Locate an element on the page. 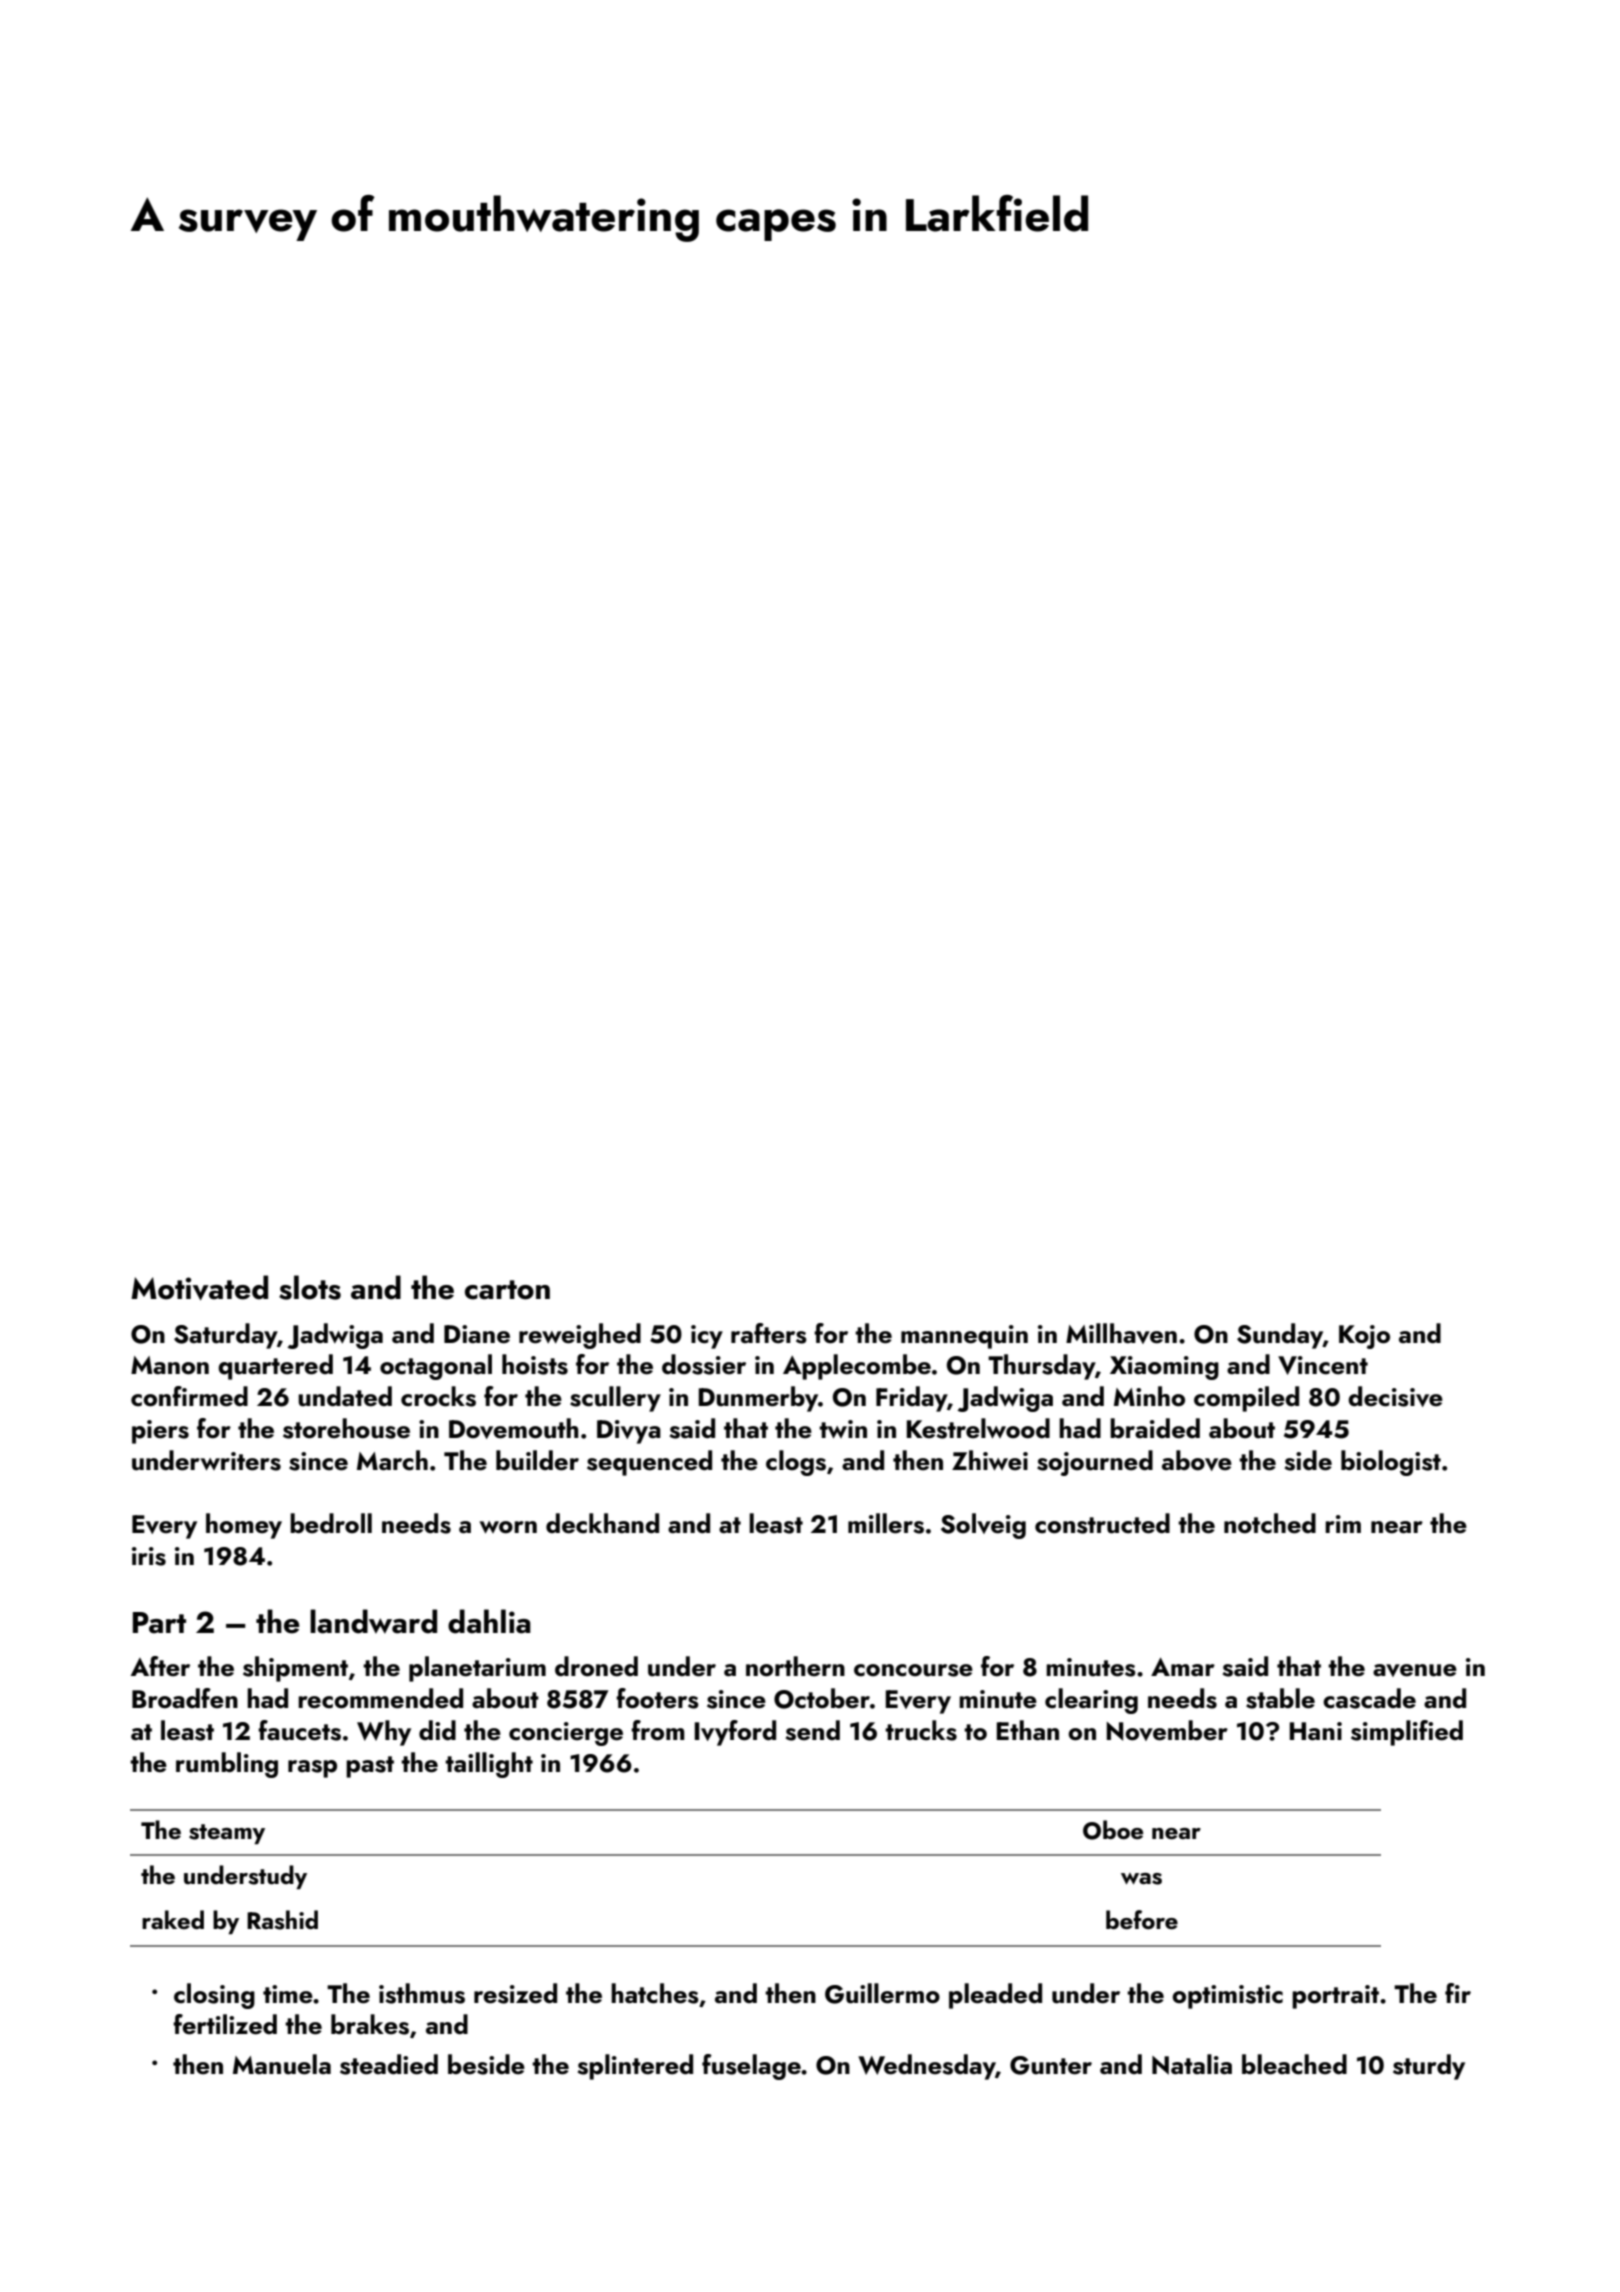 The height and width of the document is (2292, 1620). hatches is located at coordinates (655, 1993).
